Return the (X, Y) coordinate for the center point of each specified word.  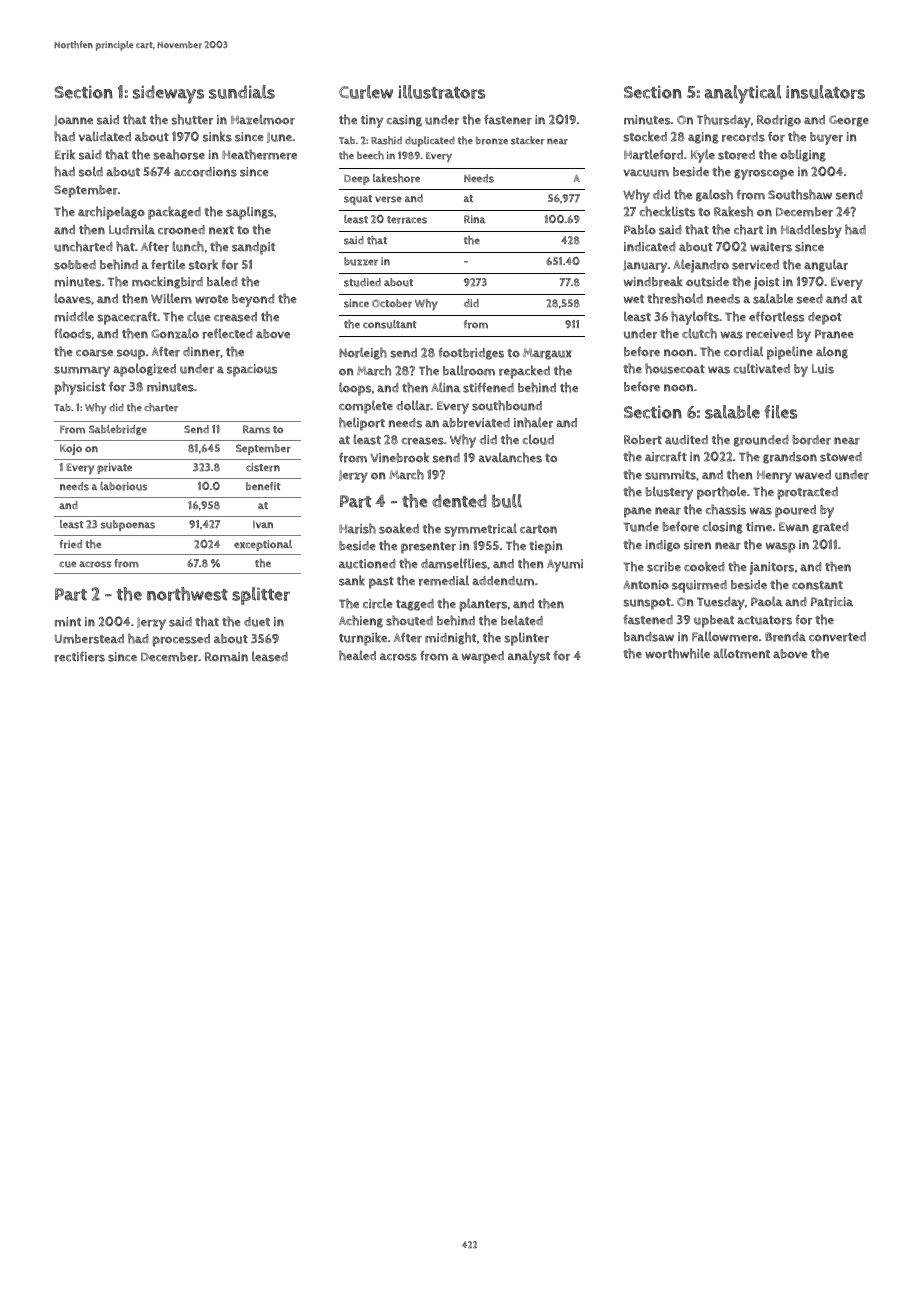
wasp (780, 547)
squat (358, 200)
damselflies (454, 563)
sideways (168, 94)
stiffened (488, 387)
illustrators (441, 92)
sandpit (253, 248)
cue (67, 564)
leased (270, 656)
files (780, 412)
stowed (841, 457)
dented (459, 501)
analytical (743, 94)
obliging (803, 155)
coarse (94, 353)
